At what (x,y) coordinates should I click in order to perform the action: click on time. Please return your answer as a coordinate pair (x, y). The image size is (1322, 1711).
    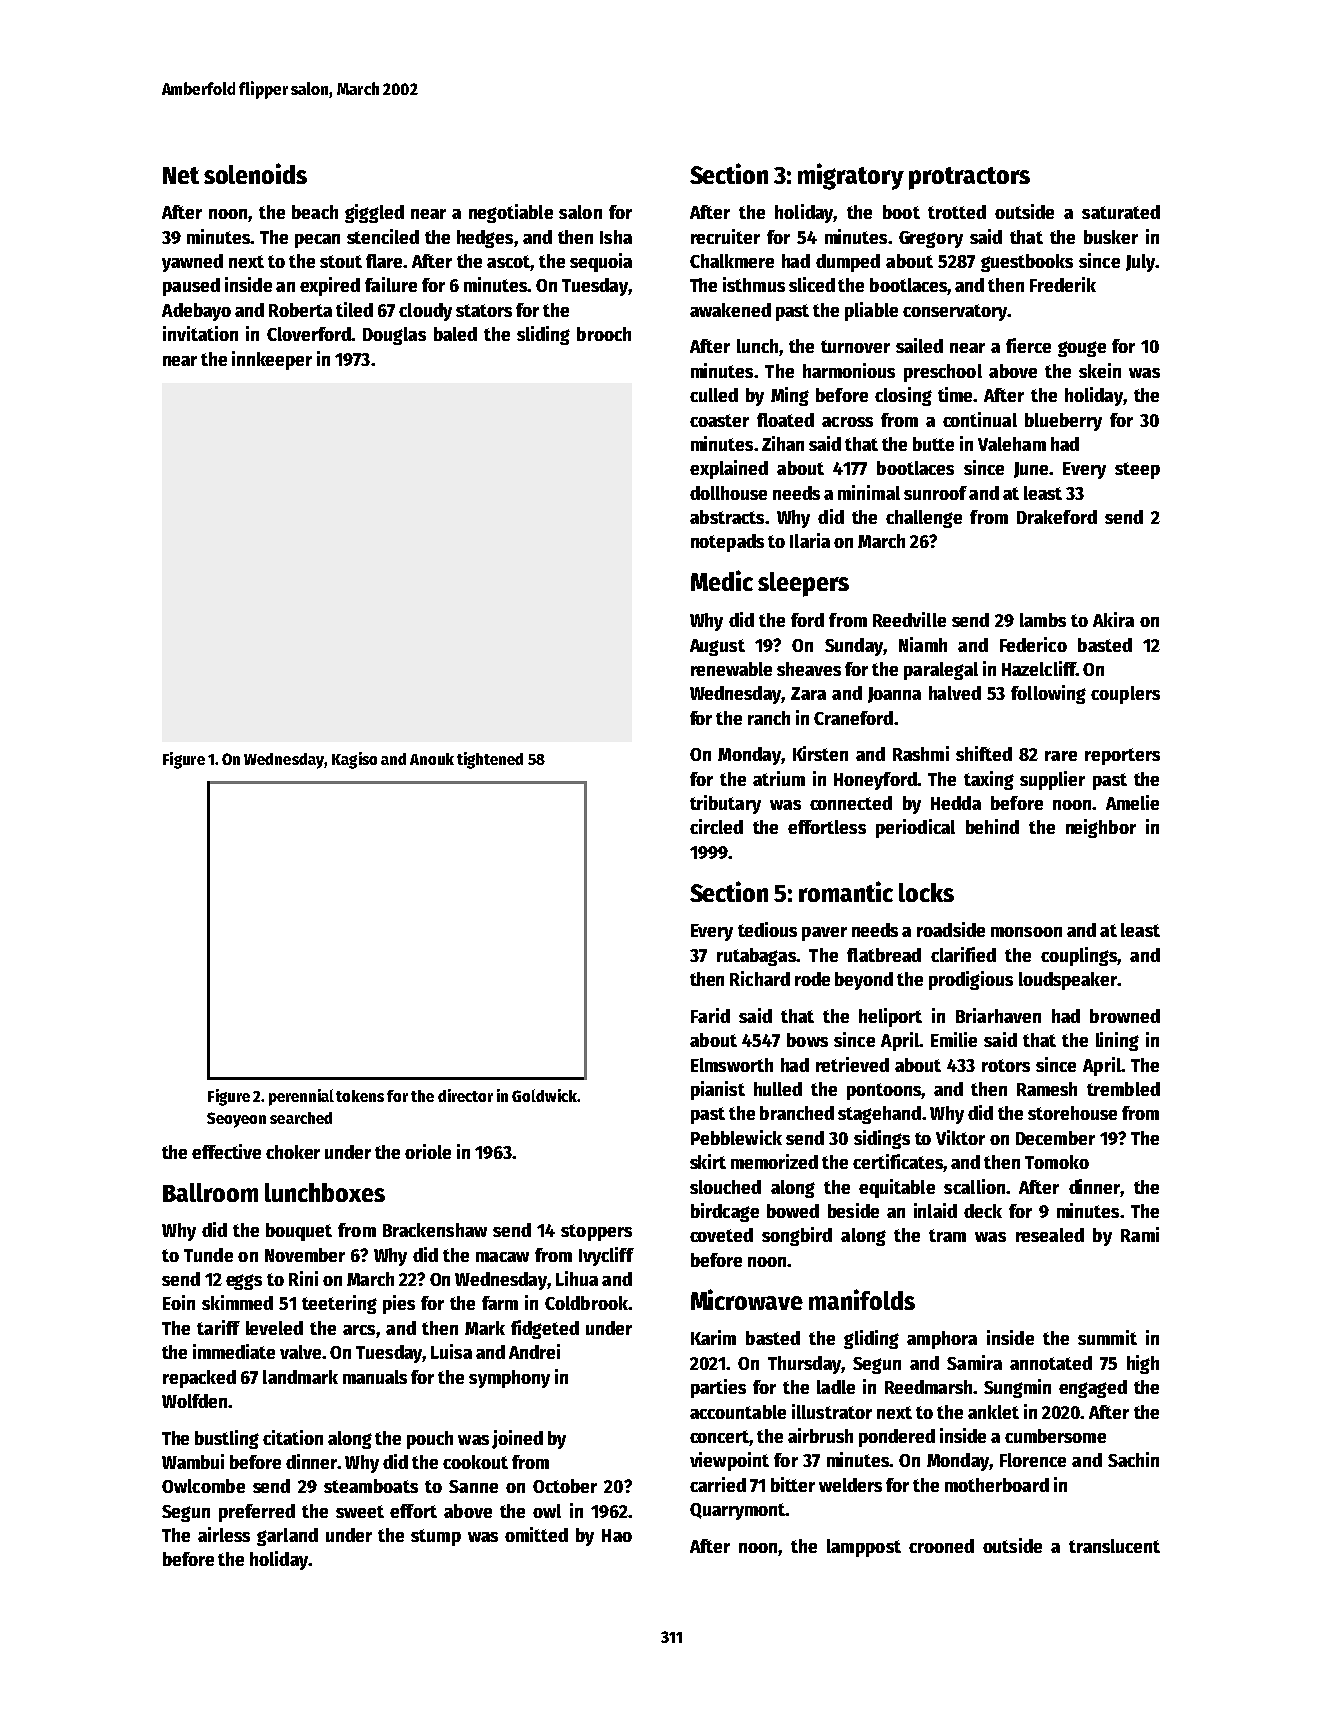
    Looking at the image, I should click on (955, 394).
